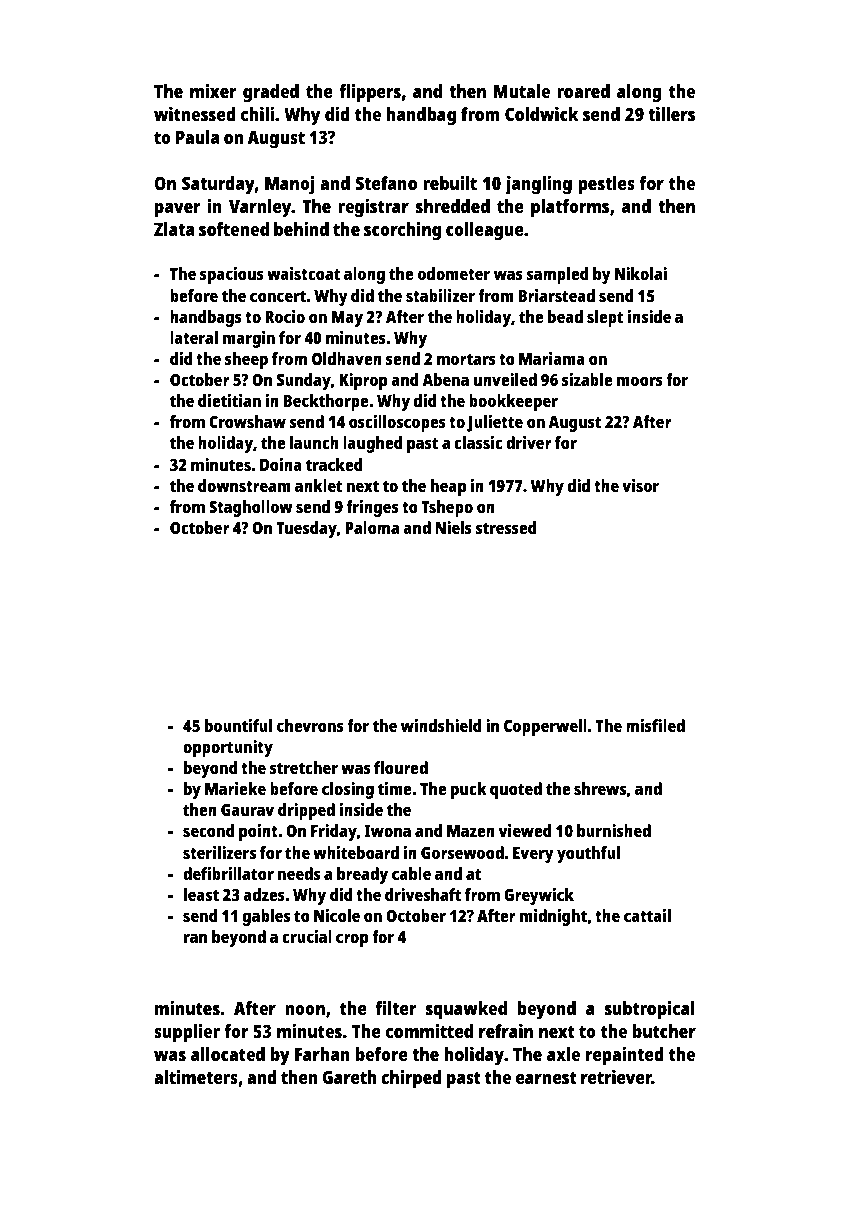  I want to click on Staghollow, so click(251, 508).
